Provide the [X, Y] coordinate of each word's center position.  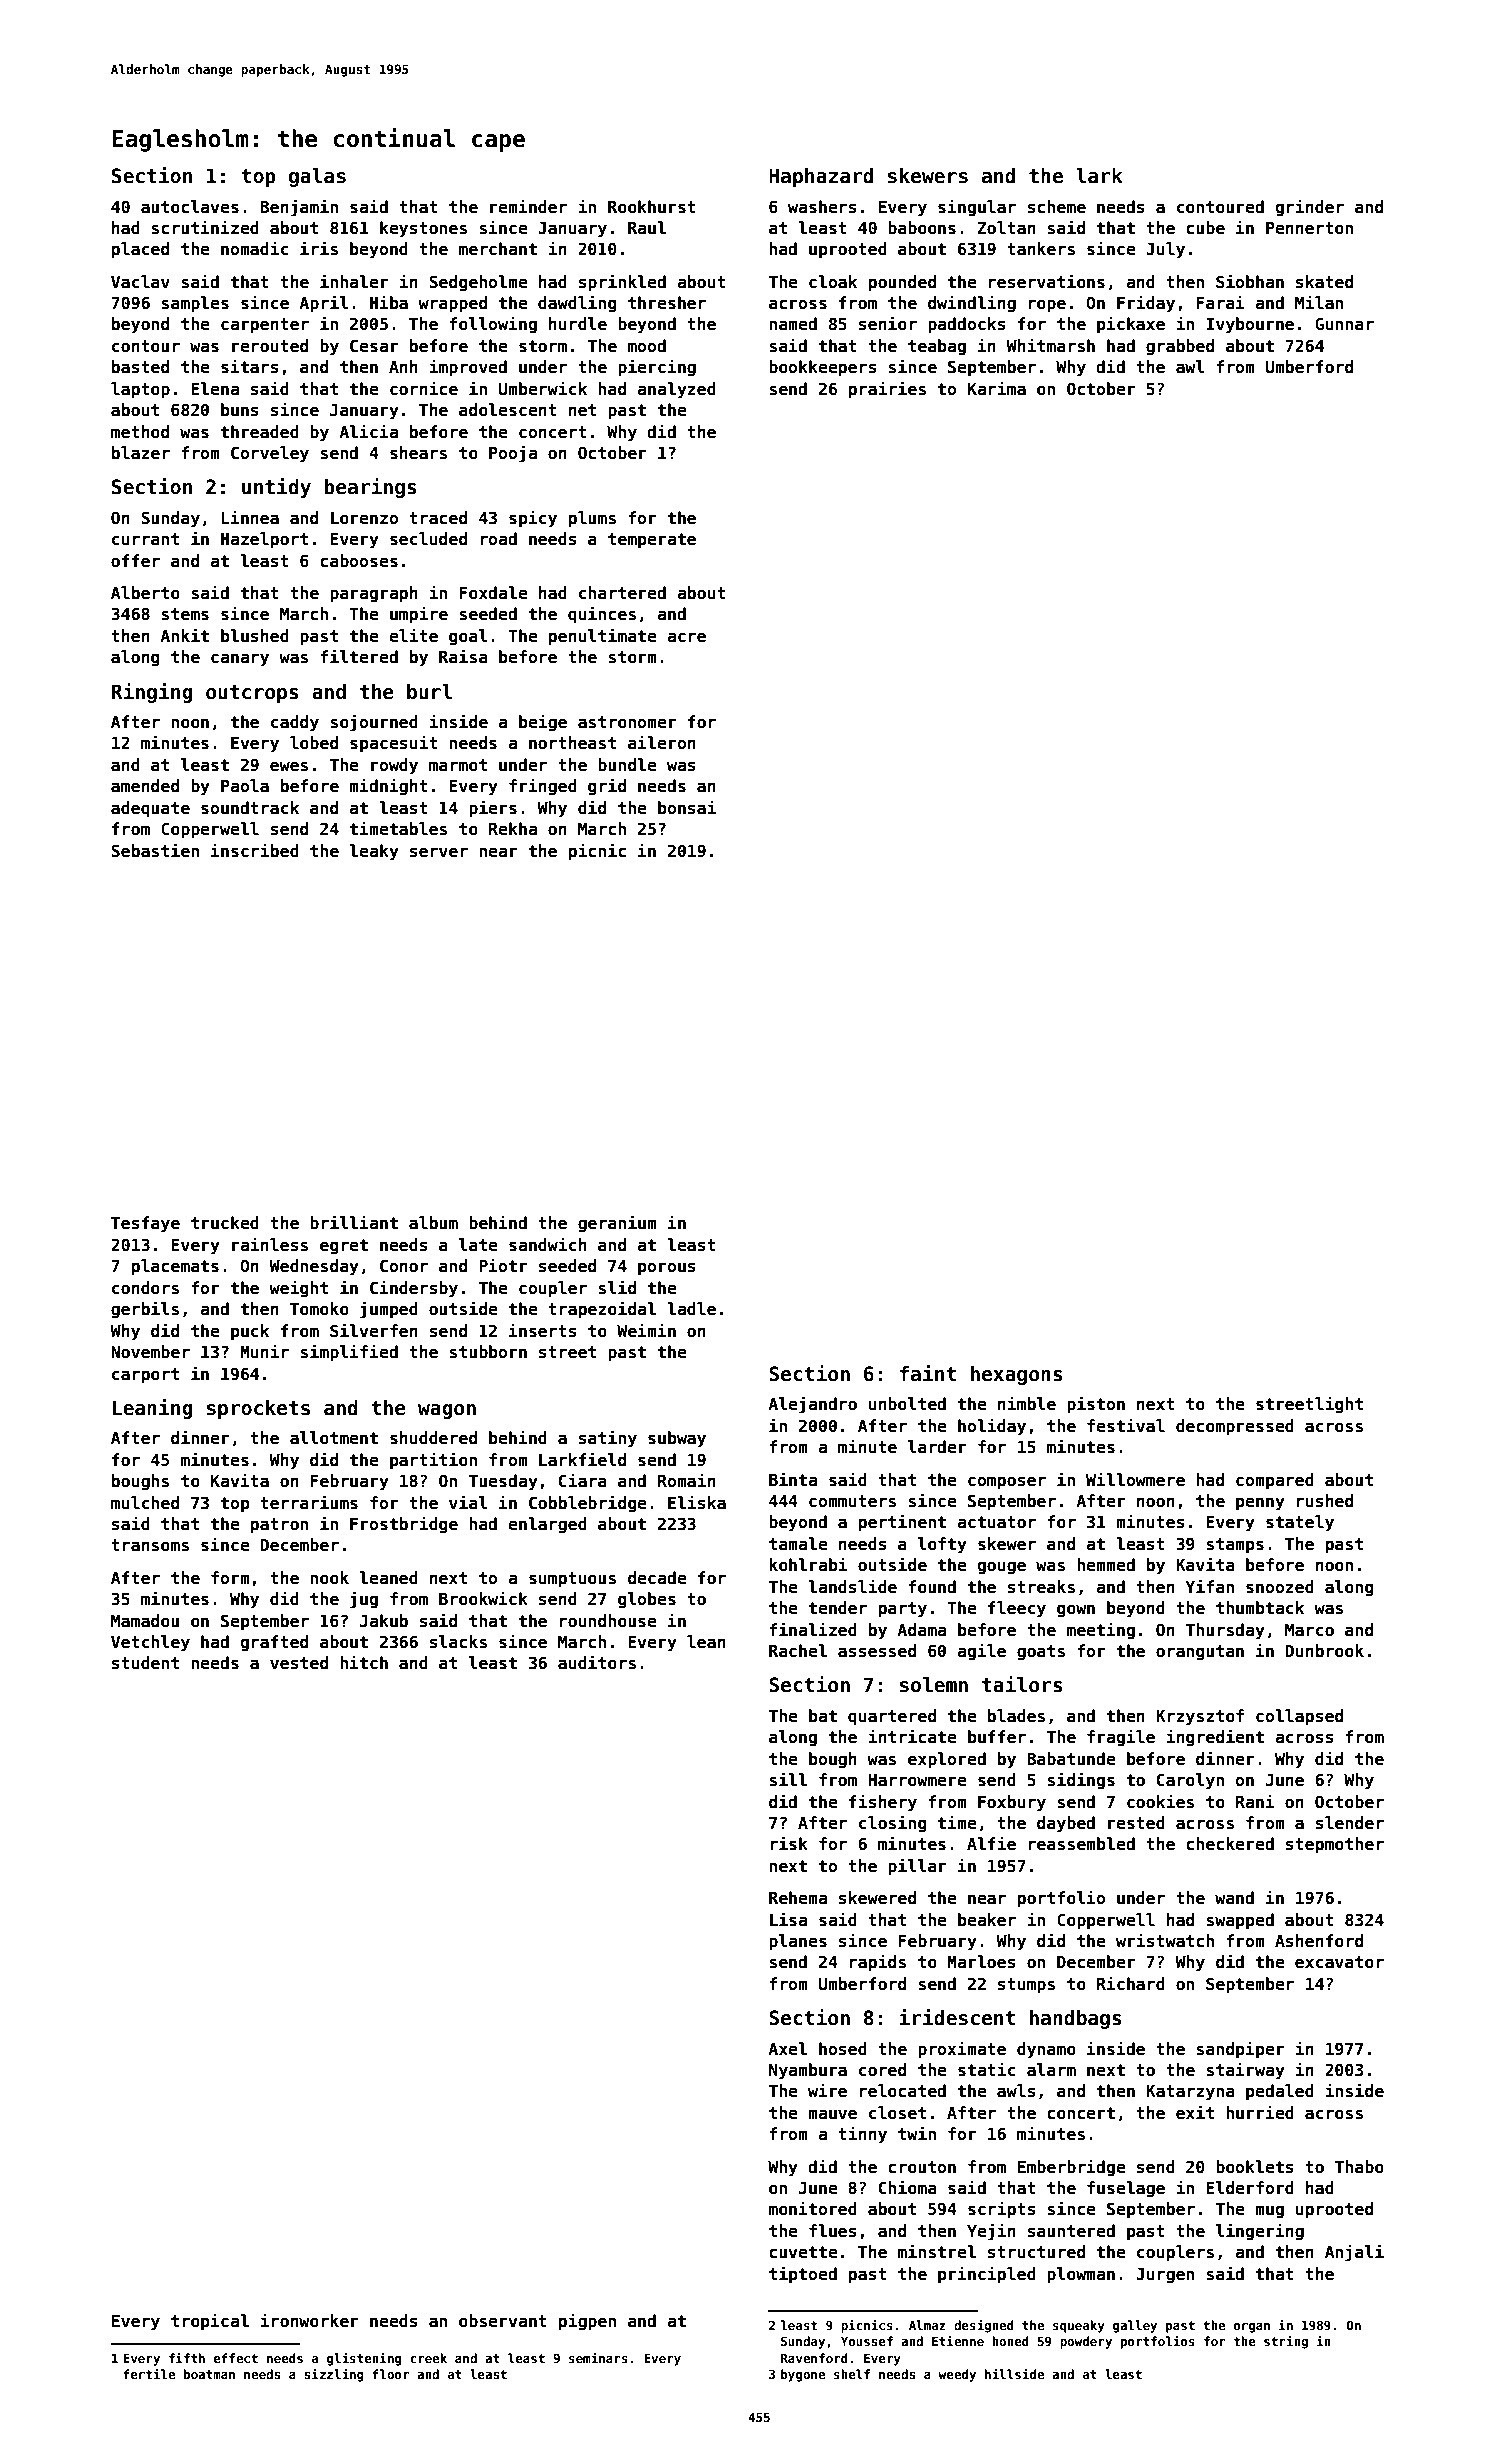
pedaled [1280, 2092]
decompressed [1235, 1427]
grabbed [1180, 347]
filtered [359, 656]
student [145, 1663]
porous [667, 1269]
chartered [622, 593]
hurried [1260, 2112]
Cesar [374, 346]
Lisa [788, 1919]
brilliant [354, 1222]
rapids [878, 1963]
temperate [652, 541]
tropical [210, 2322]
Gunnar [1344, 324]
